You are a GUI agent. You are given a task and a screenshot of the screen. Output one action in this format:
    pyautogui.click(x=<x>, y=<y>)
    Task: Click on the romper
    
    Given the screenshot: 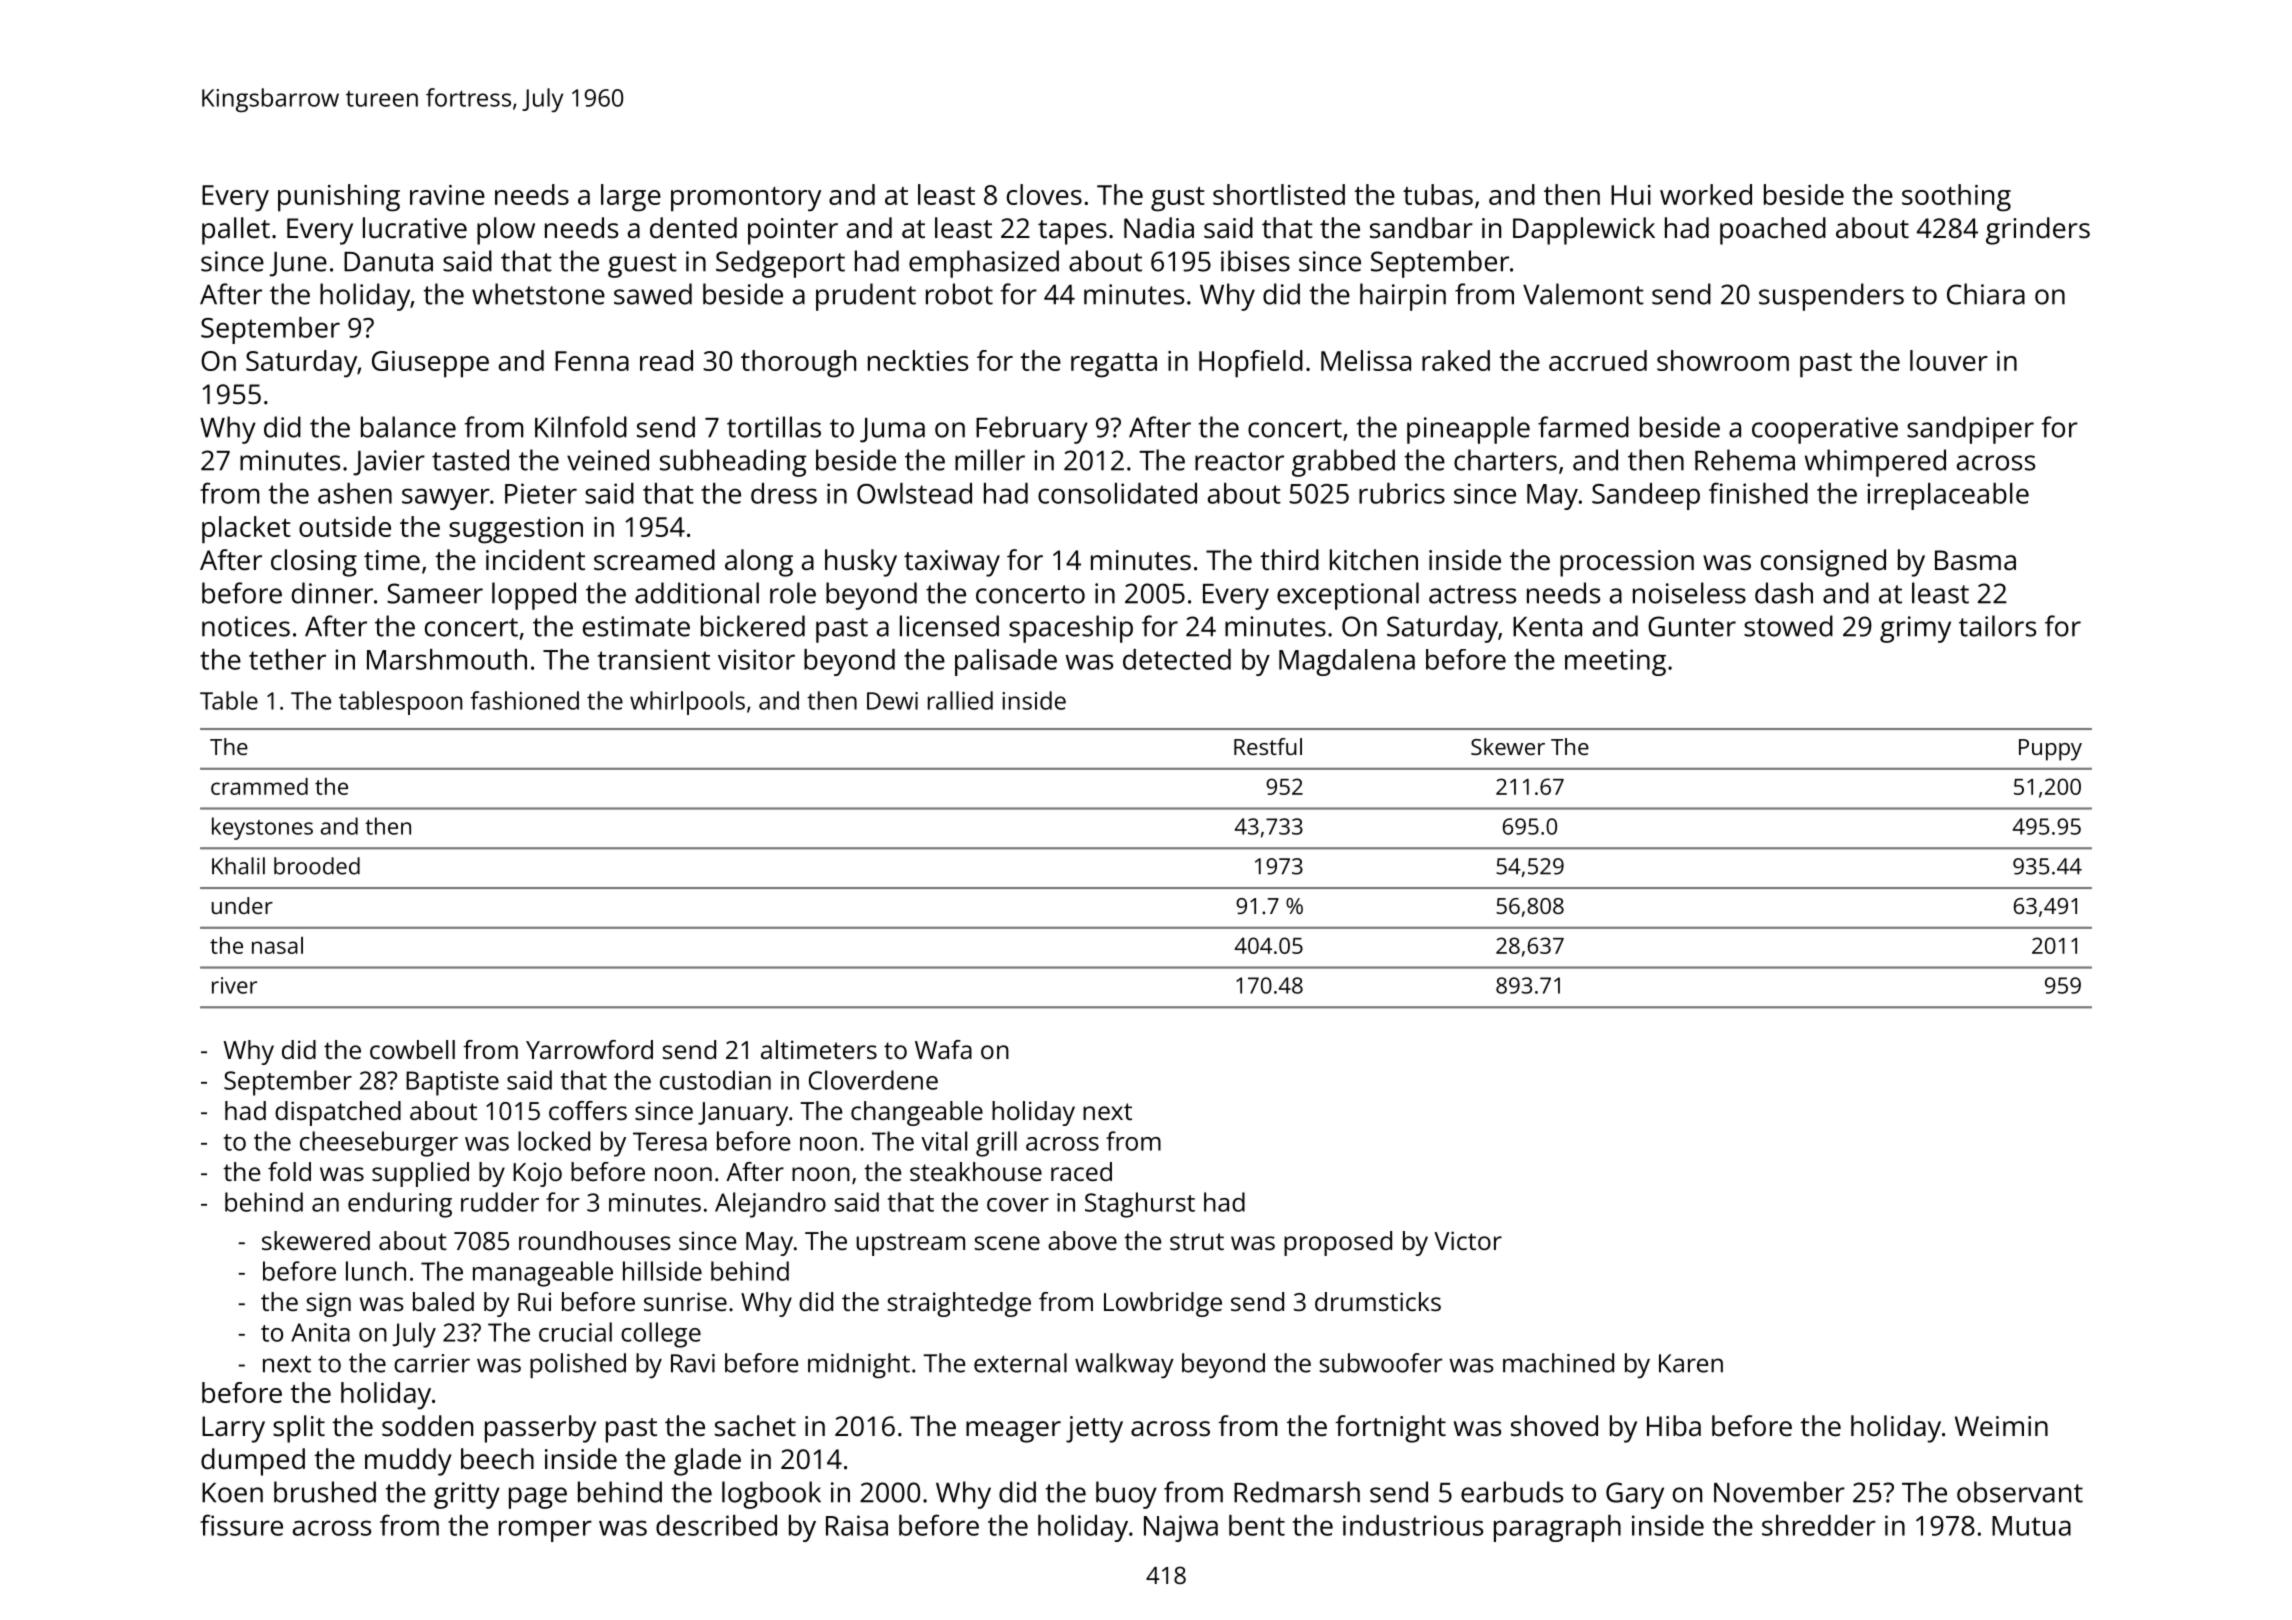 What is the action you would take?
    pyautogui.click(x=545, y=1531)
